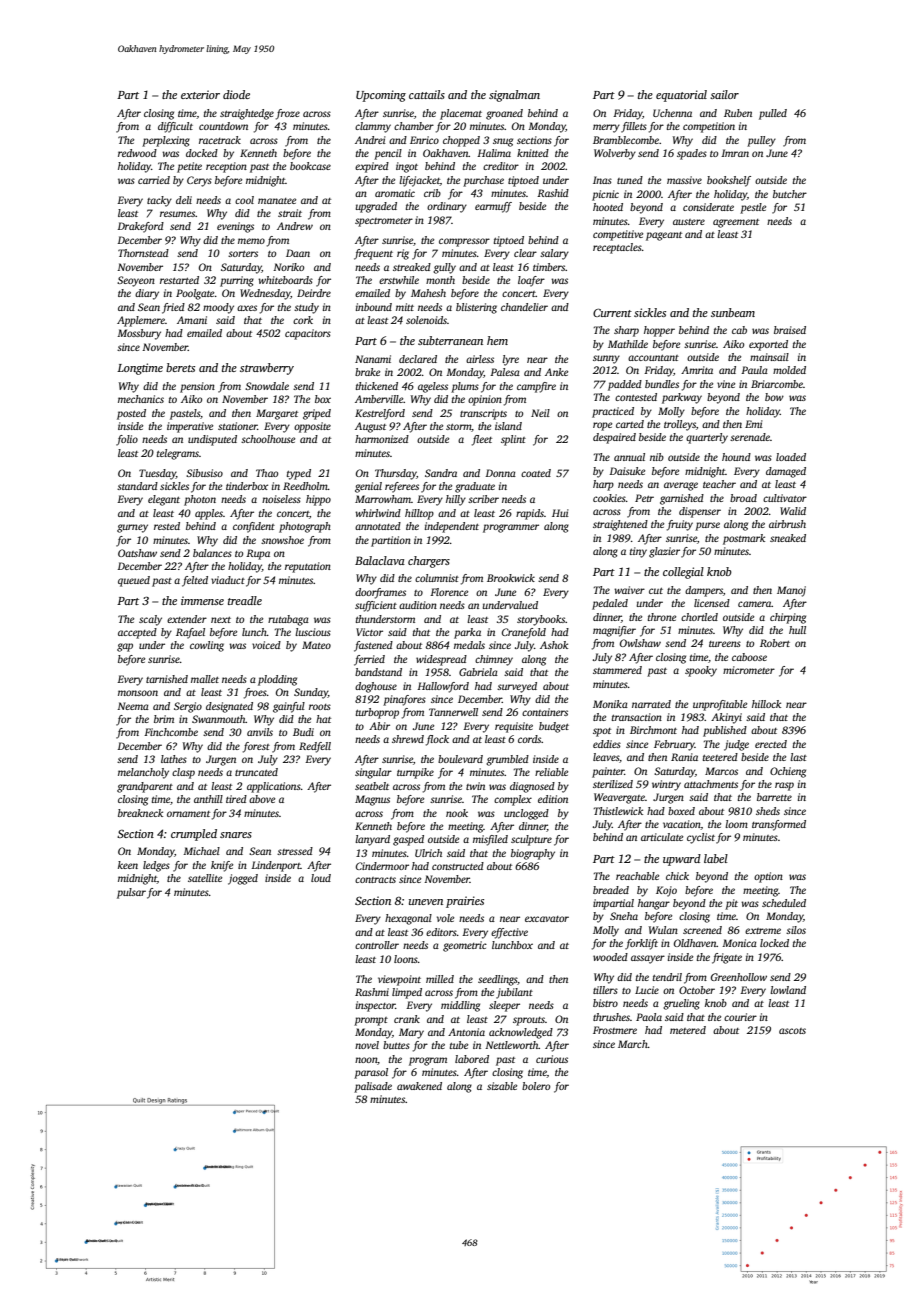 The height and width of the page is (1308, 924). I want to click on Rashmi, so click(372, 992).
